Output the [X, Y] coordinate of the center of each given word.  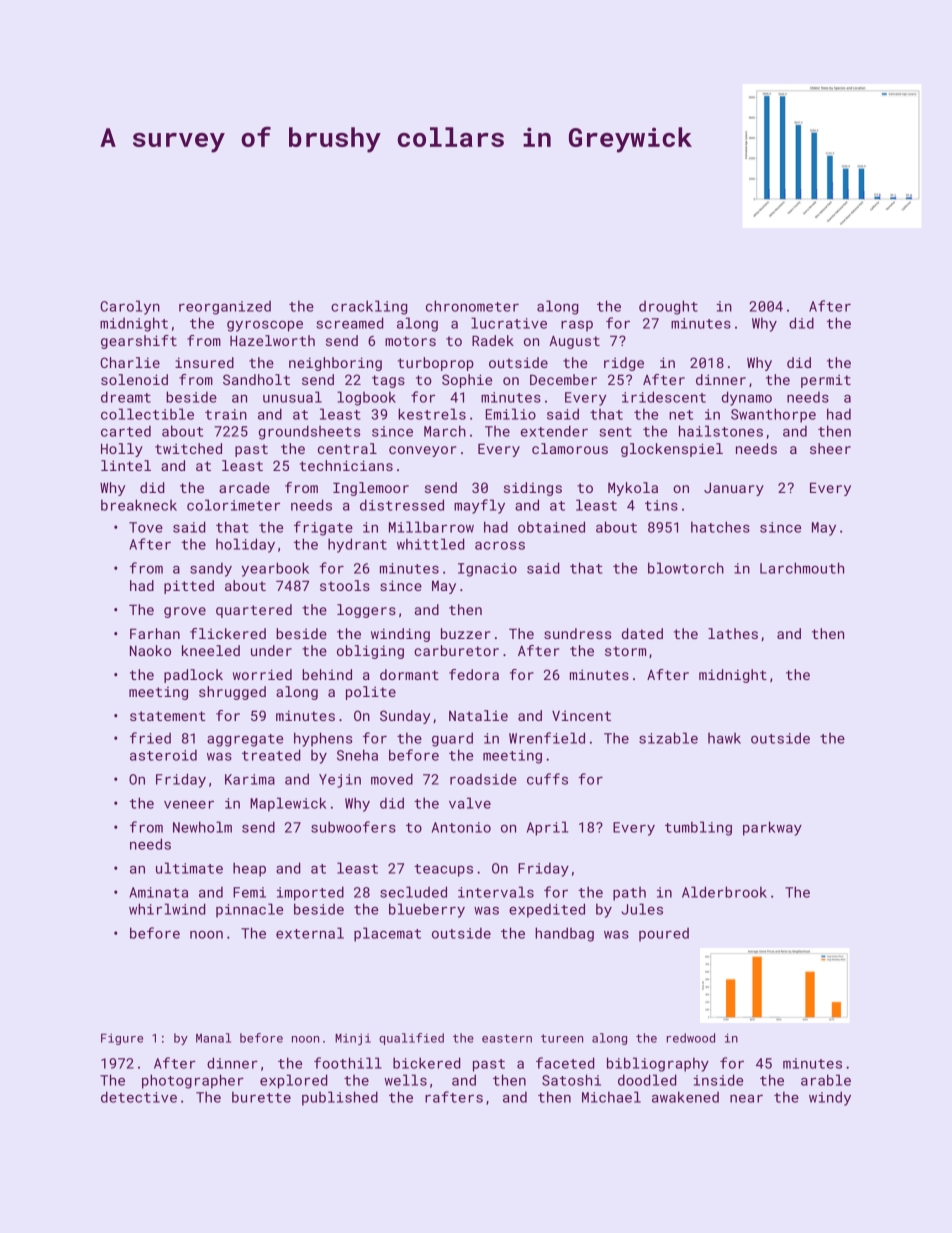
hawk [724, 738]
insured [204, 362]
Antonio [461, 827]
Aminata [158, 892]
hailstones [721, 431]
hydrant [357, 545]
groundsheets [309, 432]
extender [554, 431]
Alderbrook [724, 892]
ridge [624, 364]
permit [826, 381]
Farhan [155, 633]
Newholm [202, 827]
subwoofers [353, 827]
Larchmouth [802, 568]
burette [261, 1097]
